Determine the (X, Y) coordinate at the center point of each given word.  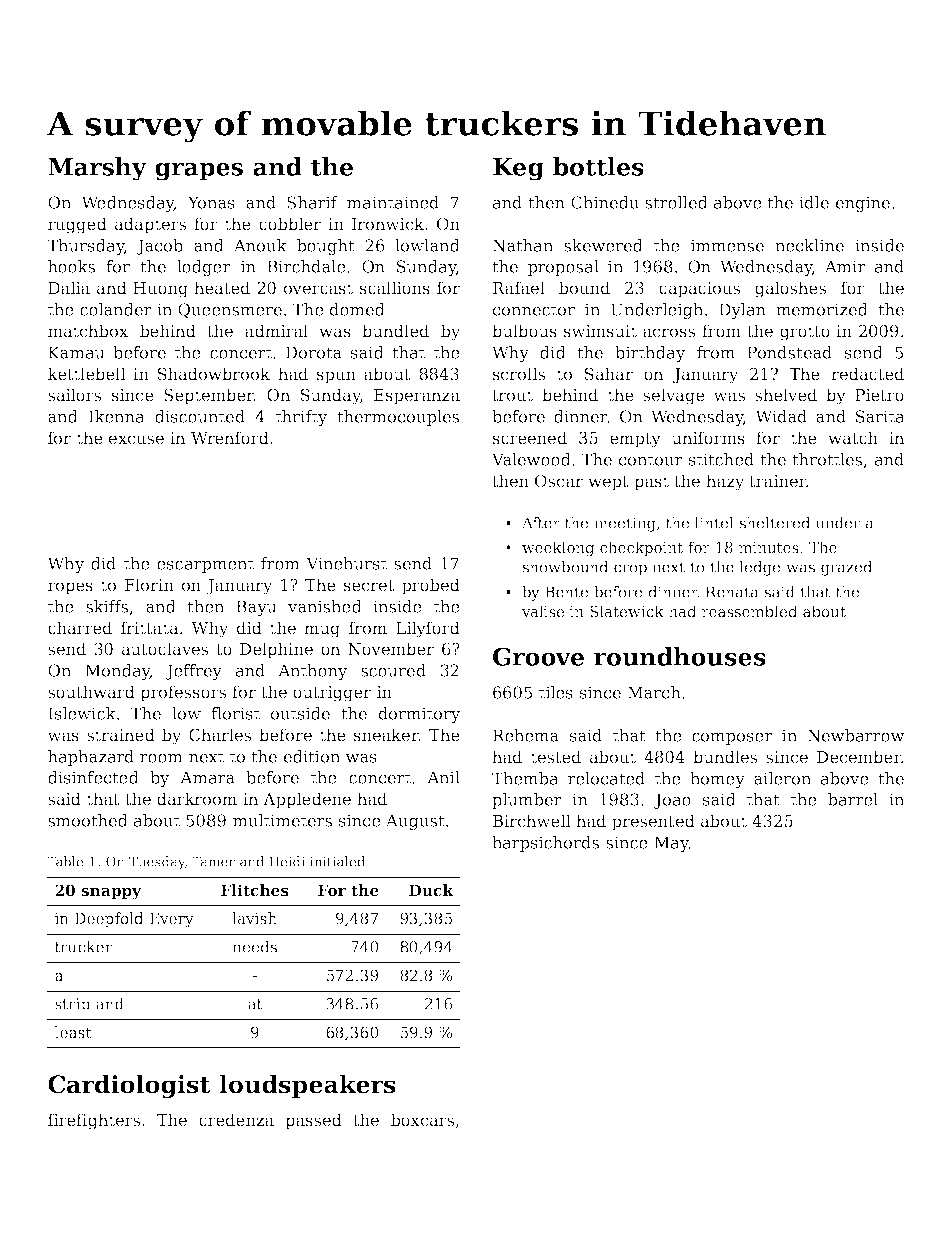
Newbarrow (856, 735)
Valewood (531, 459)
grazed (846, 568)
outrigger (332, 694)
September (209, 396)
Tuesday (157, 863)
